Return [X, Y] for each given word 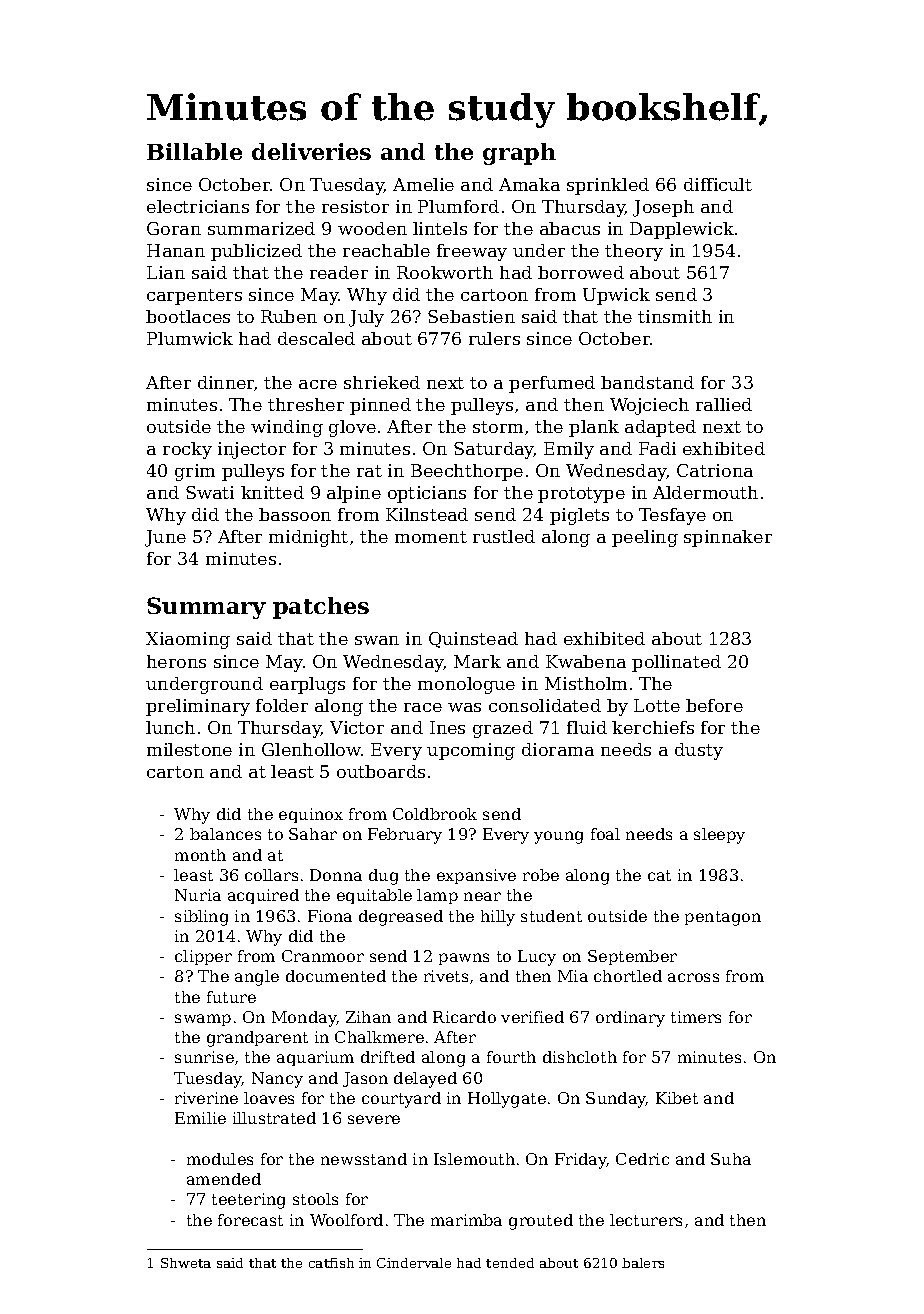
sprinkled [608, 186]
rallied [724, 404]
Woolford [346, 1220]
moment [431, 537]
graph [519, 154]
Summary [206, 608]
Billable [194, 151]
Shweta [186, 1263]
